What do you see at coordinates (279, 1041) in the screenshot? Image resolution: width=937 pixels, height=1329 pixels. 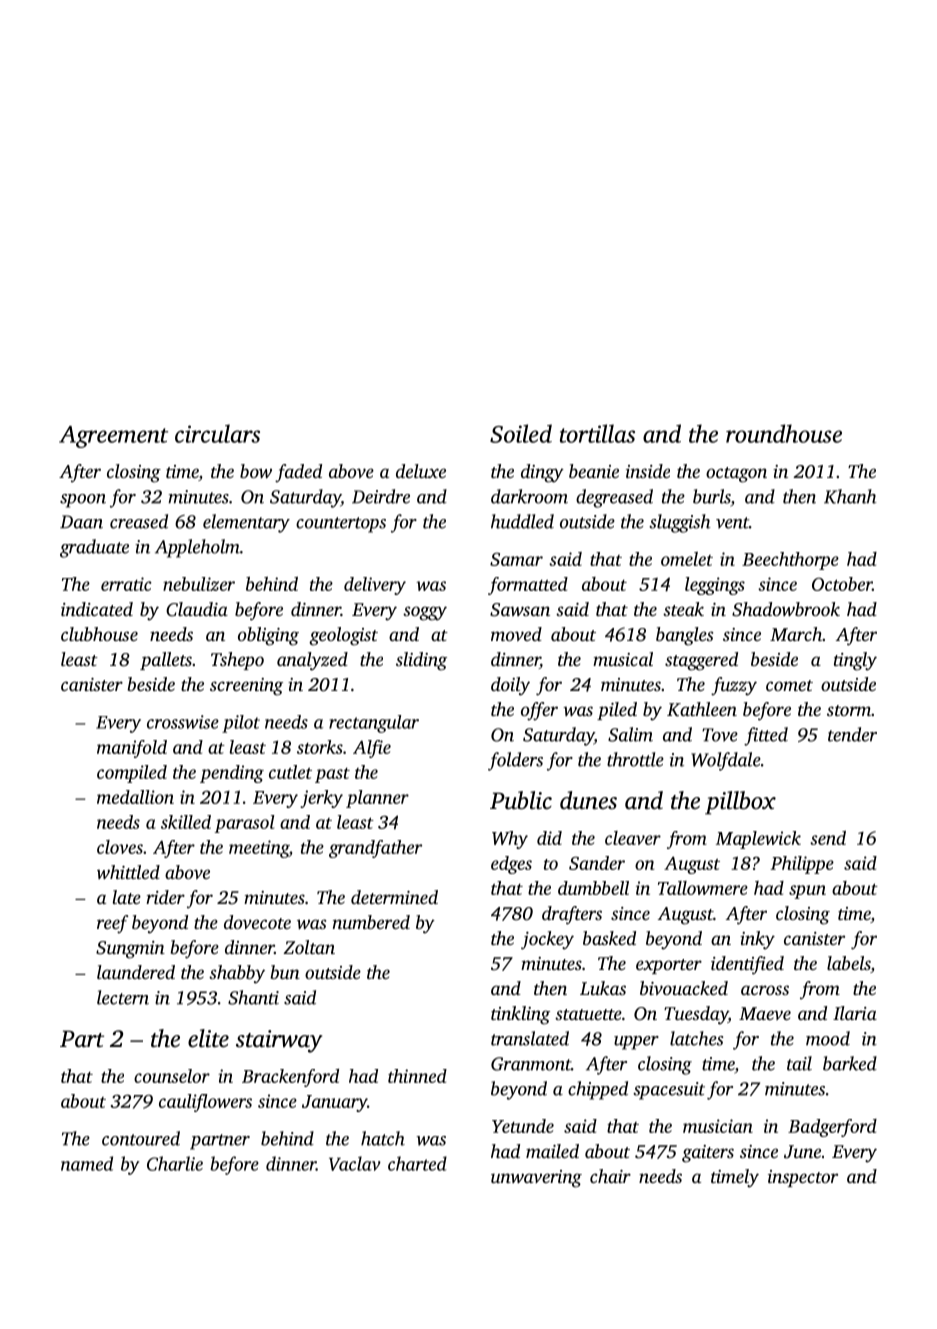 I see `stairway` at bounding box center [279, 1041].
